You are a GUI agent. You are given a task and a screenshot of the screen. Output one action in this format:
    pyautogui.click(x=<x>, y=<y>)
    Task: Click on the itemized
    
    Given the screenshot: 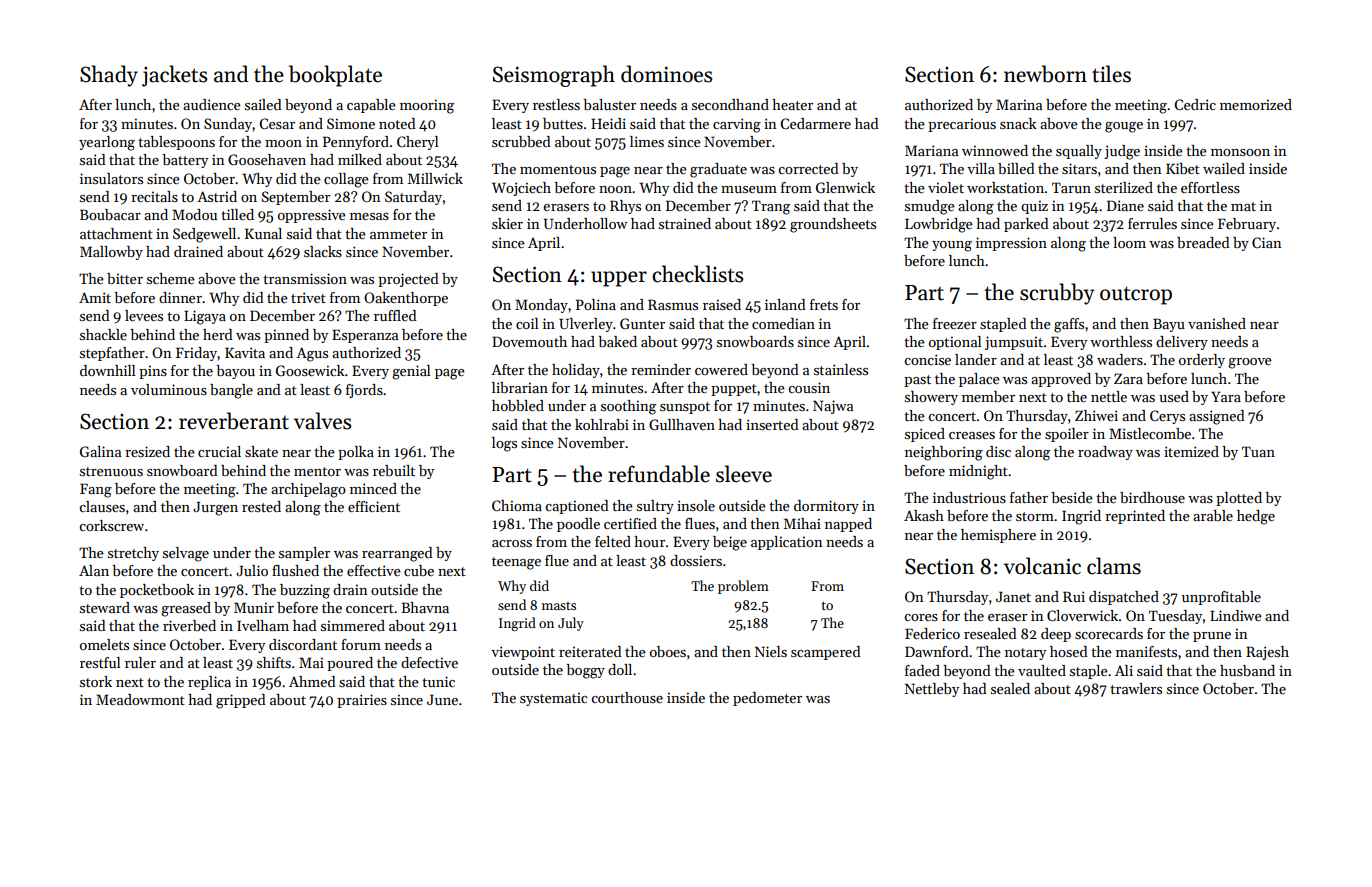 What is the action you would take?
    pyautogui.click(x=1191, y=451)
